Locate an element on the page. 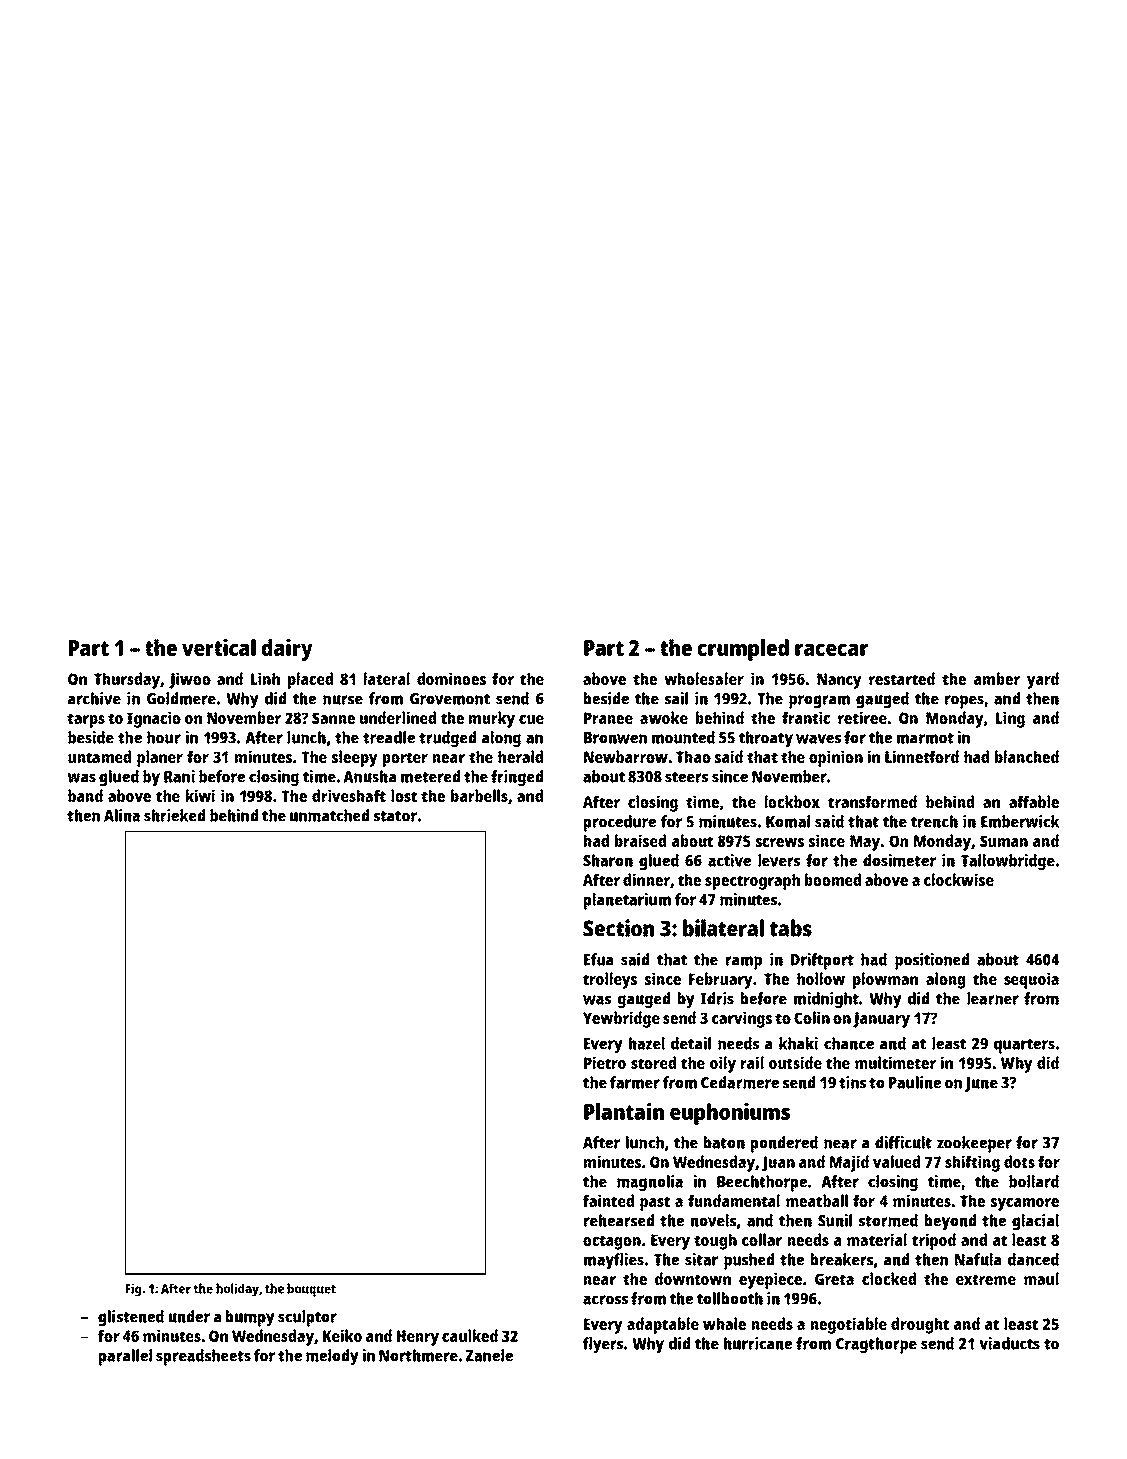 This page has width=1127, height=1459. procedure is located at coordinates (620, 823).
